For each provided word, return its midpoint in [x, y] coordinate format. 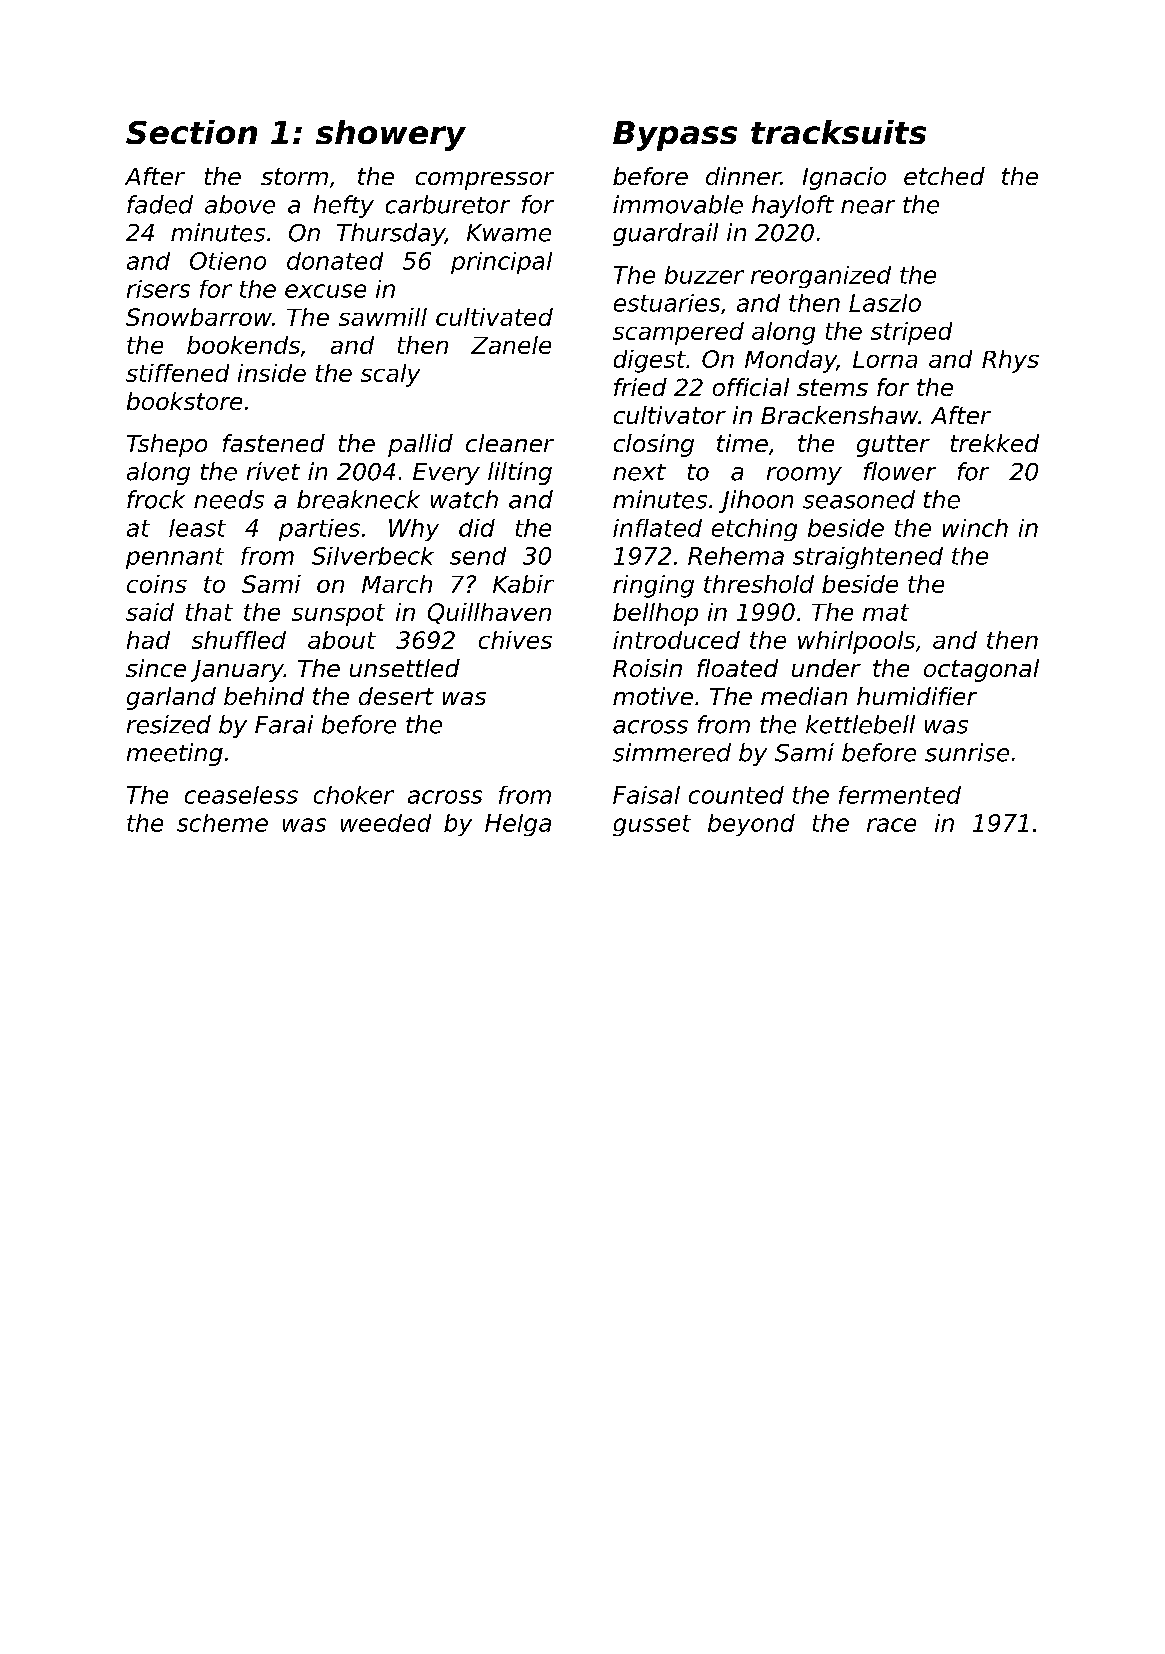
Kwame [509, 233]
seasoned [859, 499]
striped [911, 333]
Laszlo [885, 303]
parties [319, 530]
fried [640, 387]
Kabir [523, 584]
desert [396, 696]
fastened [274, 443]
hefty [344, 206]
